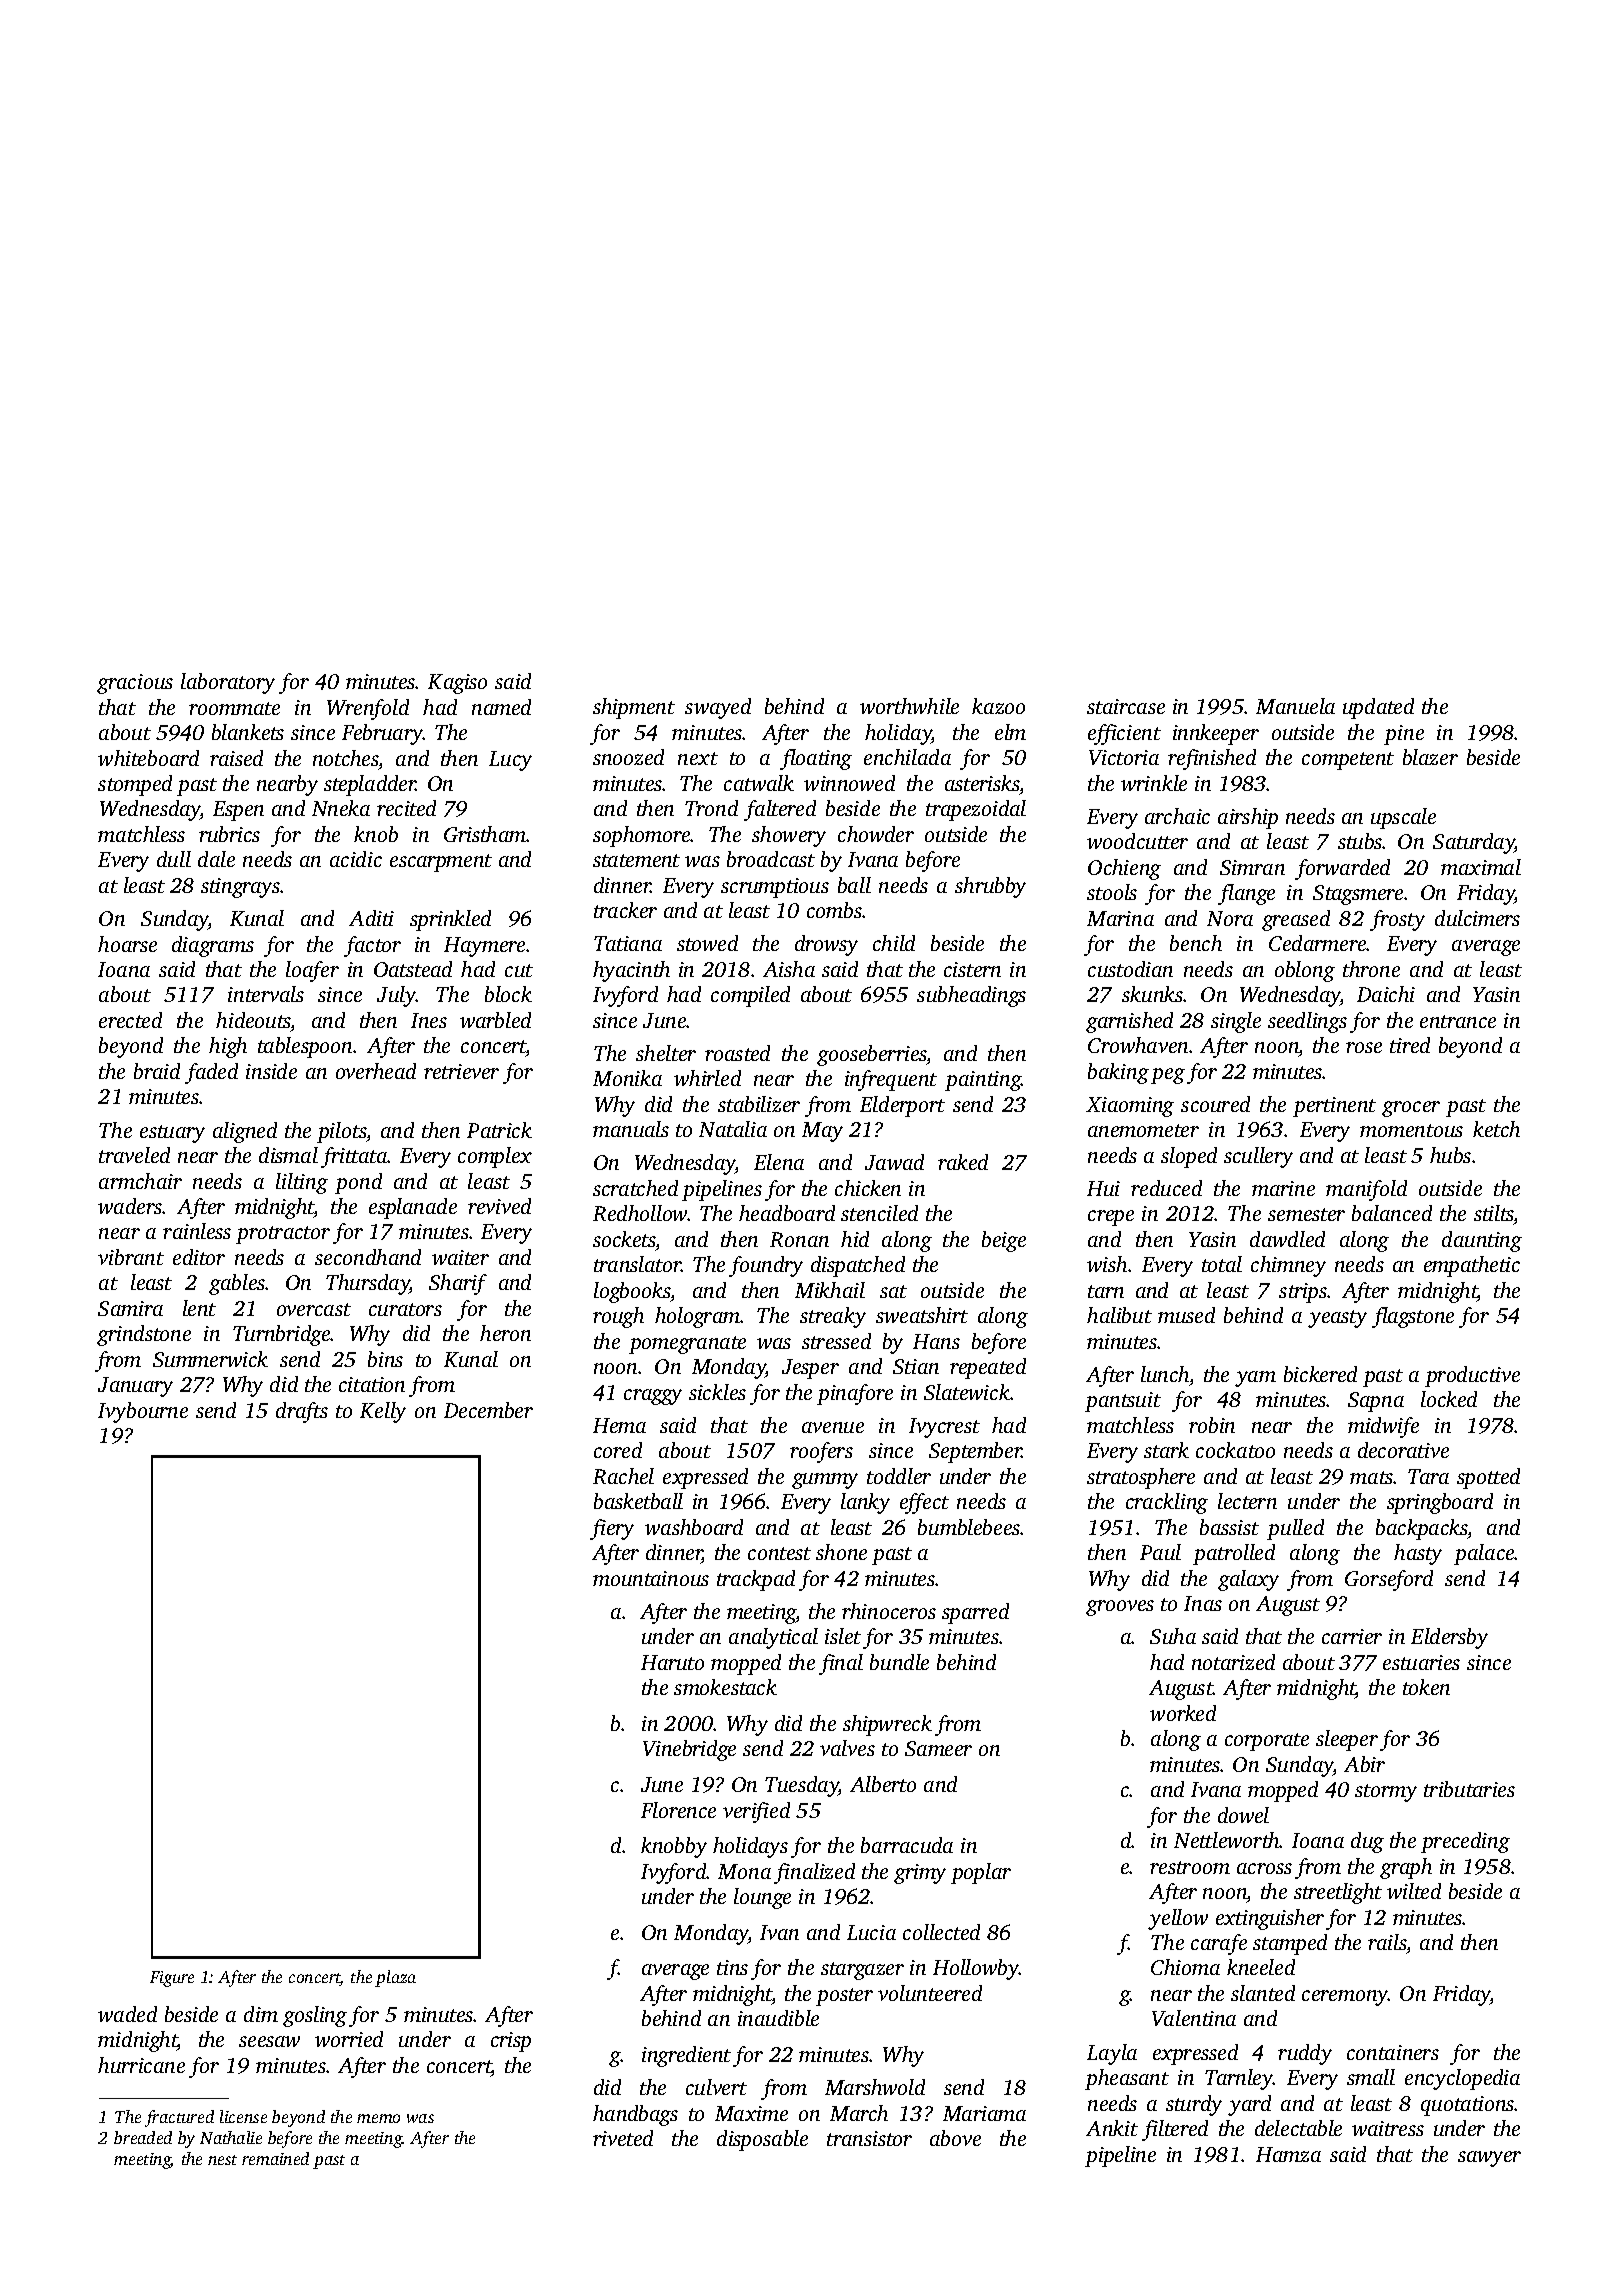 This document has width=1620, height=2292. I want to click on breaded, so click(143, 2137).
